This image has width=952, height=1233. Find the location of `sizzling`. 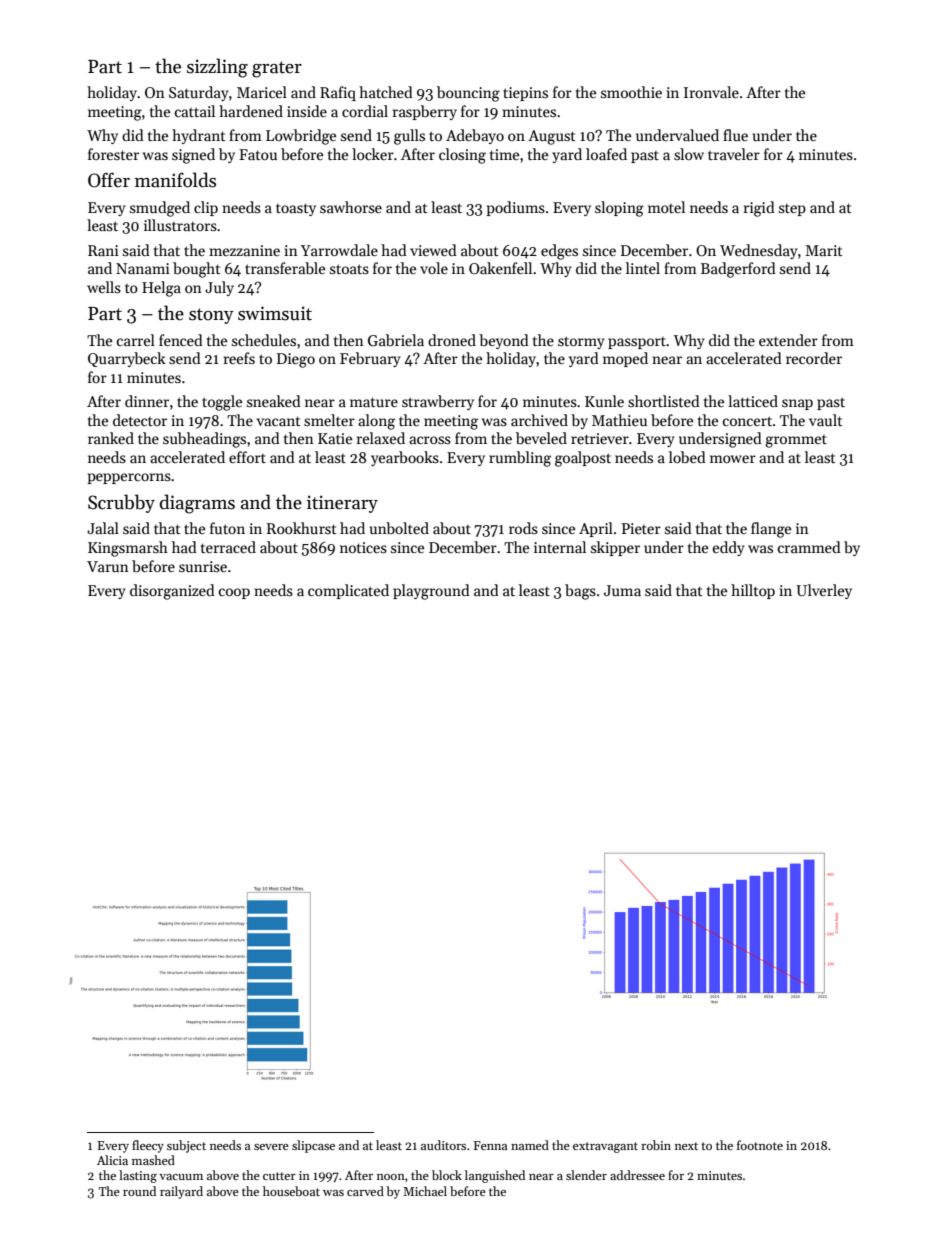

sizzling is located at coordinates (217, 68).
